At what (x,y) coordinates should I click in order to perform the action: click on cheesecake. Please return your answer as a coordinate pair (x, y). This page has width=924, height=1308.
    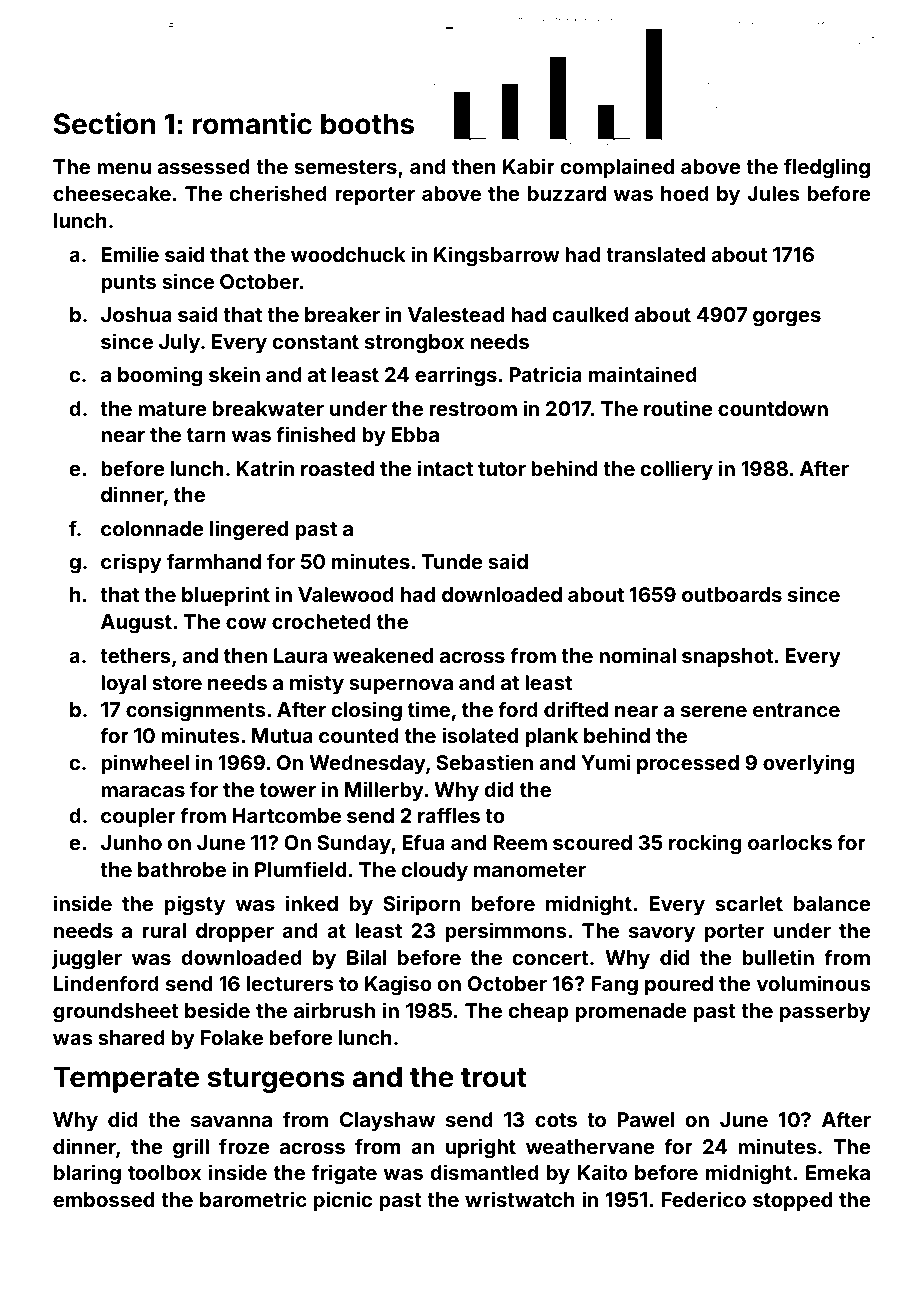
    Looking at the image, I should click on (112, 193).
